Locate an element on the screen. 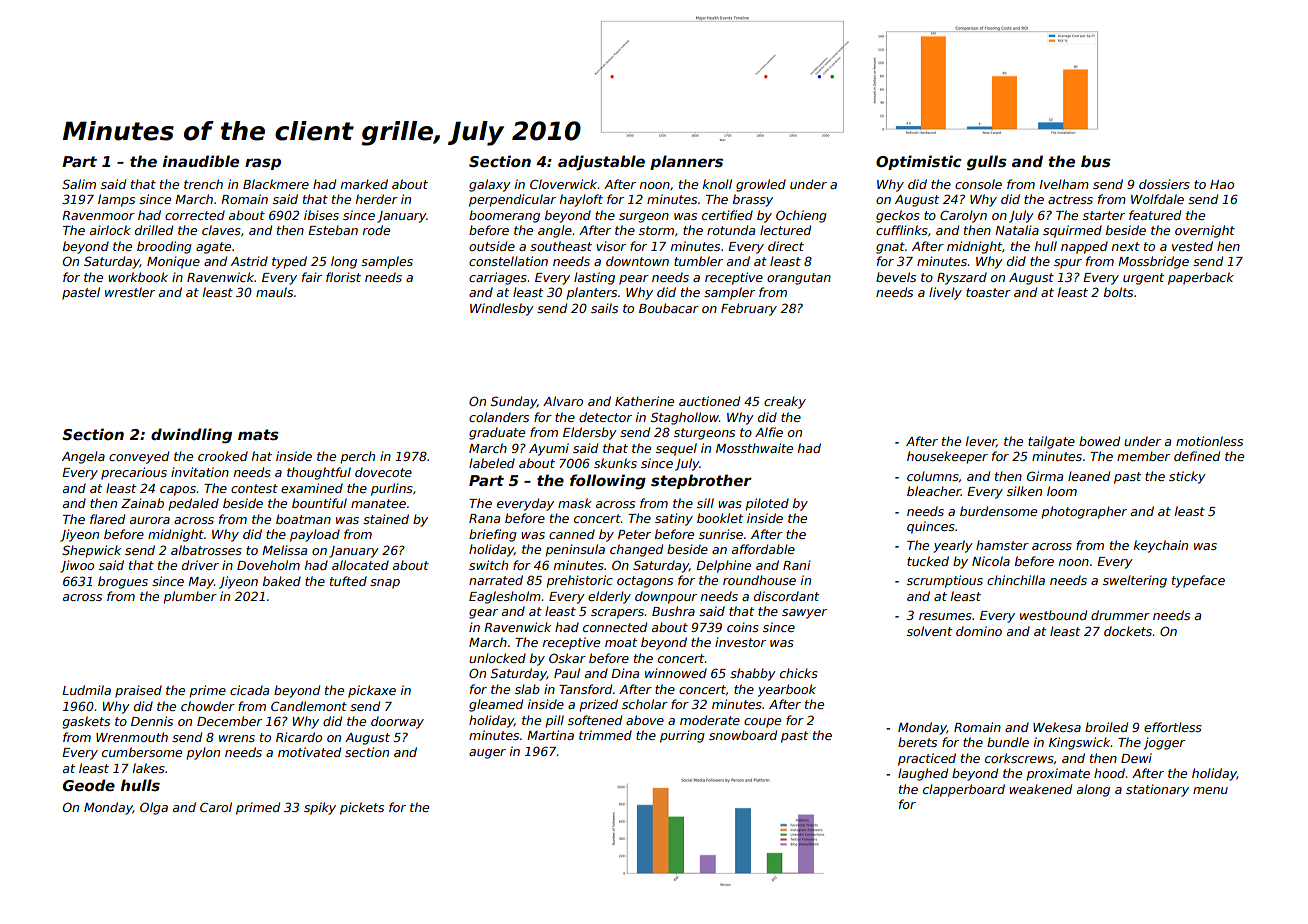 This screenshot has width=1308, height=924. menu is located at coordinates (1210, 790).
